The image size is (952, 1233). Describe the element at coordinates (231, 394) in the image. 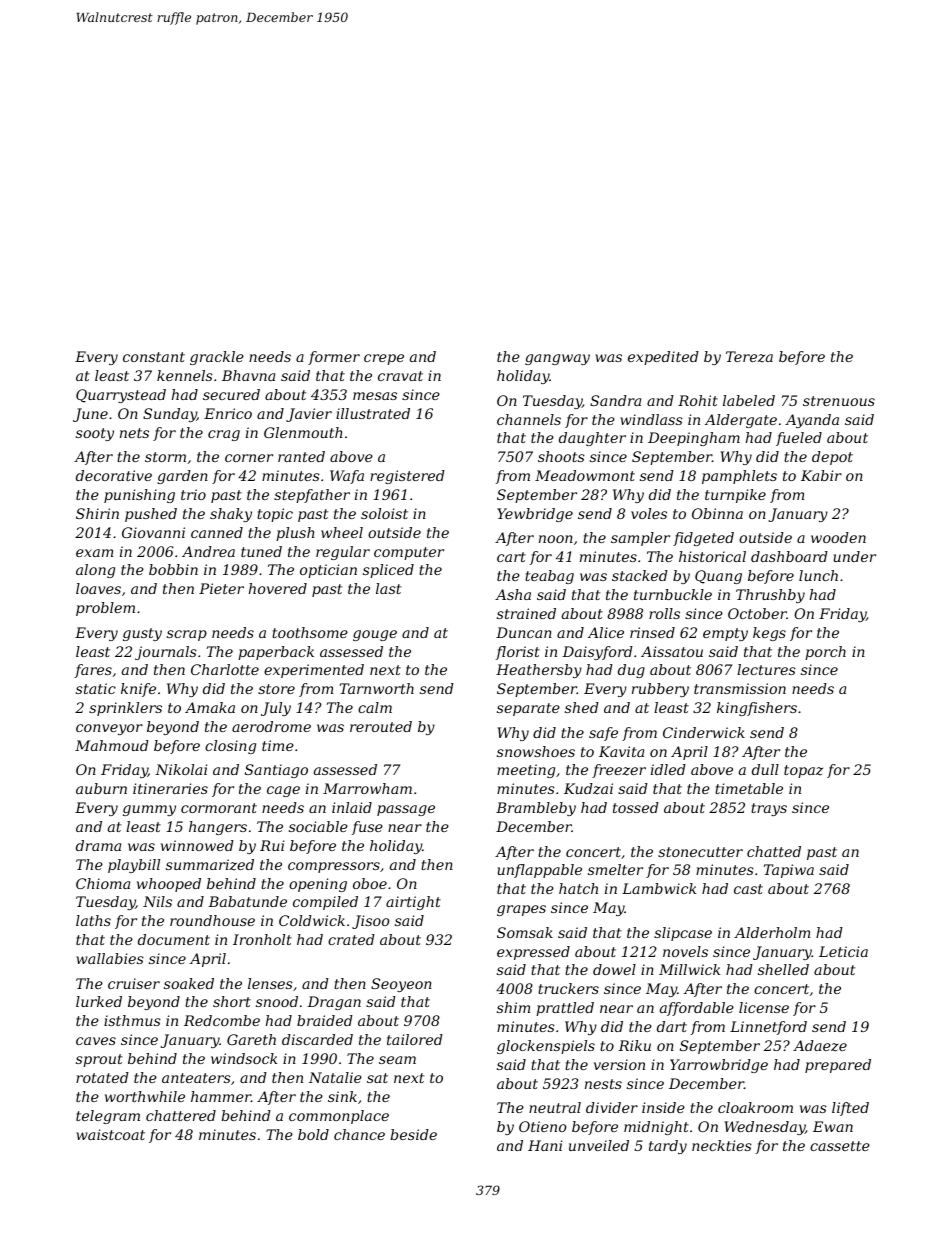

I see `secured` at that location.
